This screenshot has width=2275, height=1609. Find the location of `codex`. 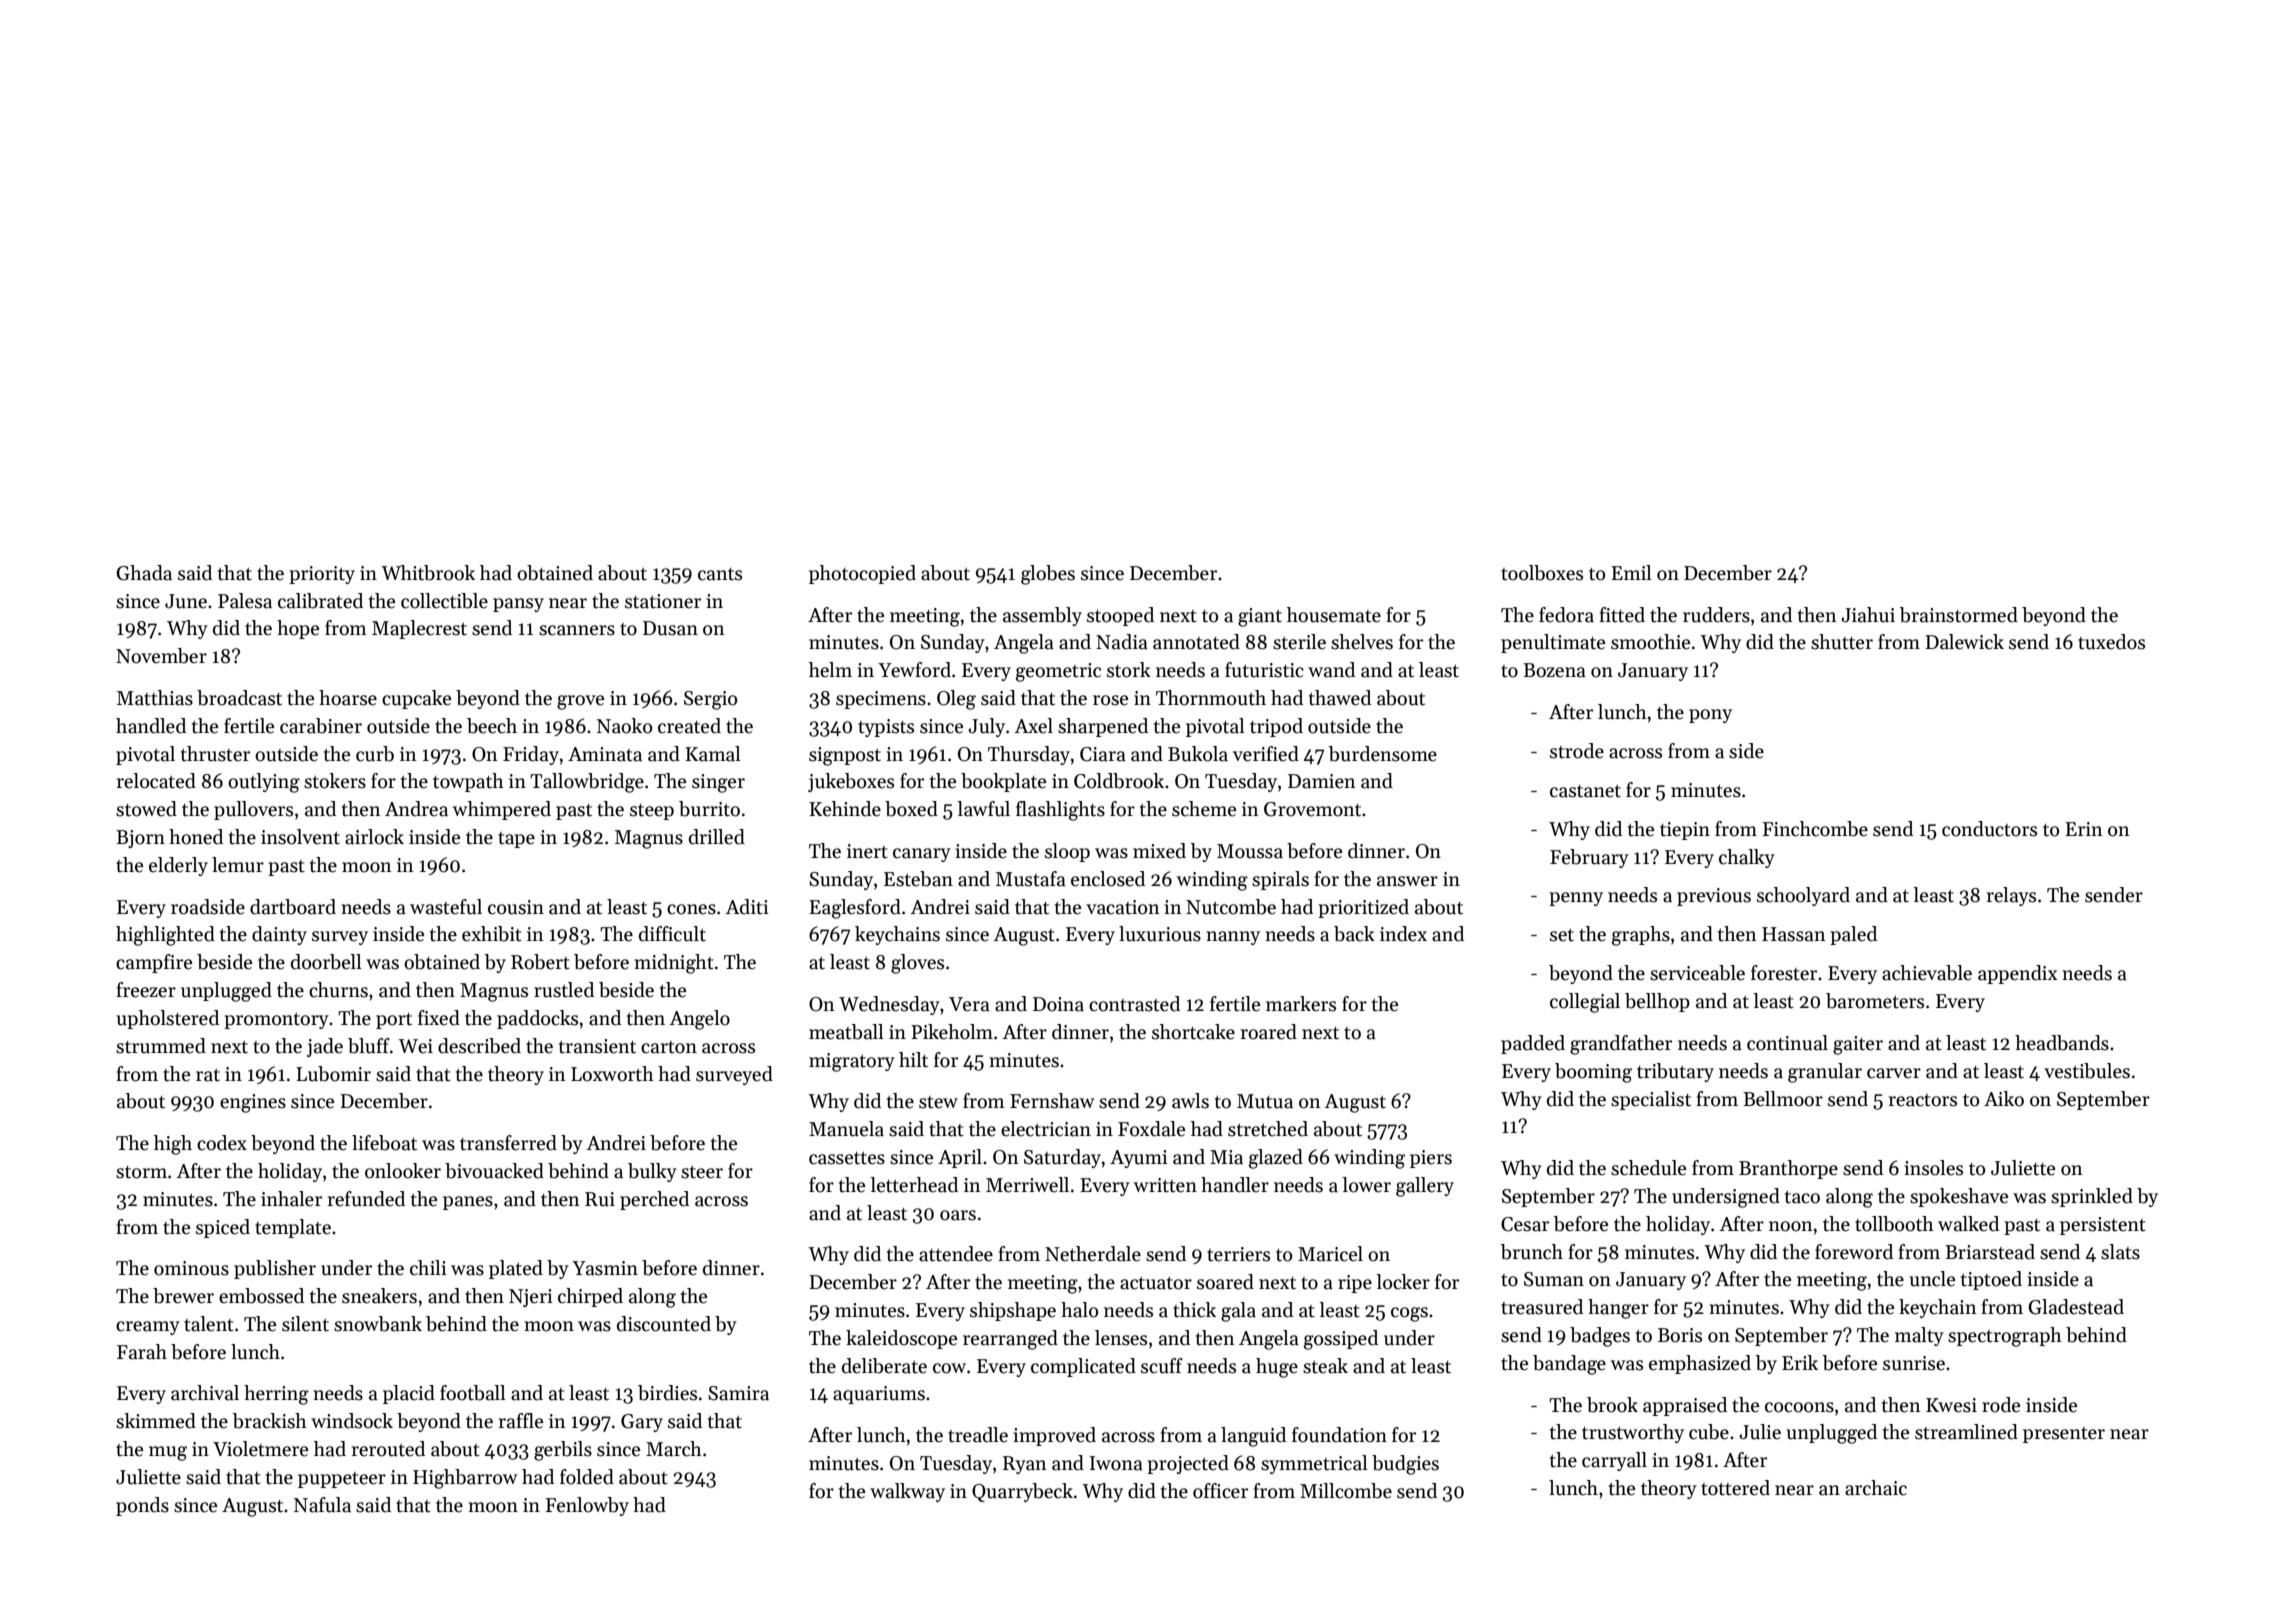

codex is located at coordinates (222, 1143).
